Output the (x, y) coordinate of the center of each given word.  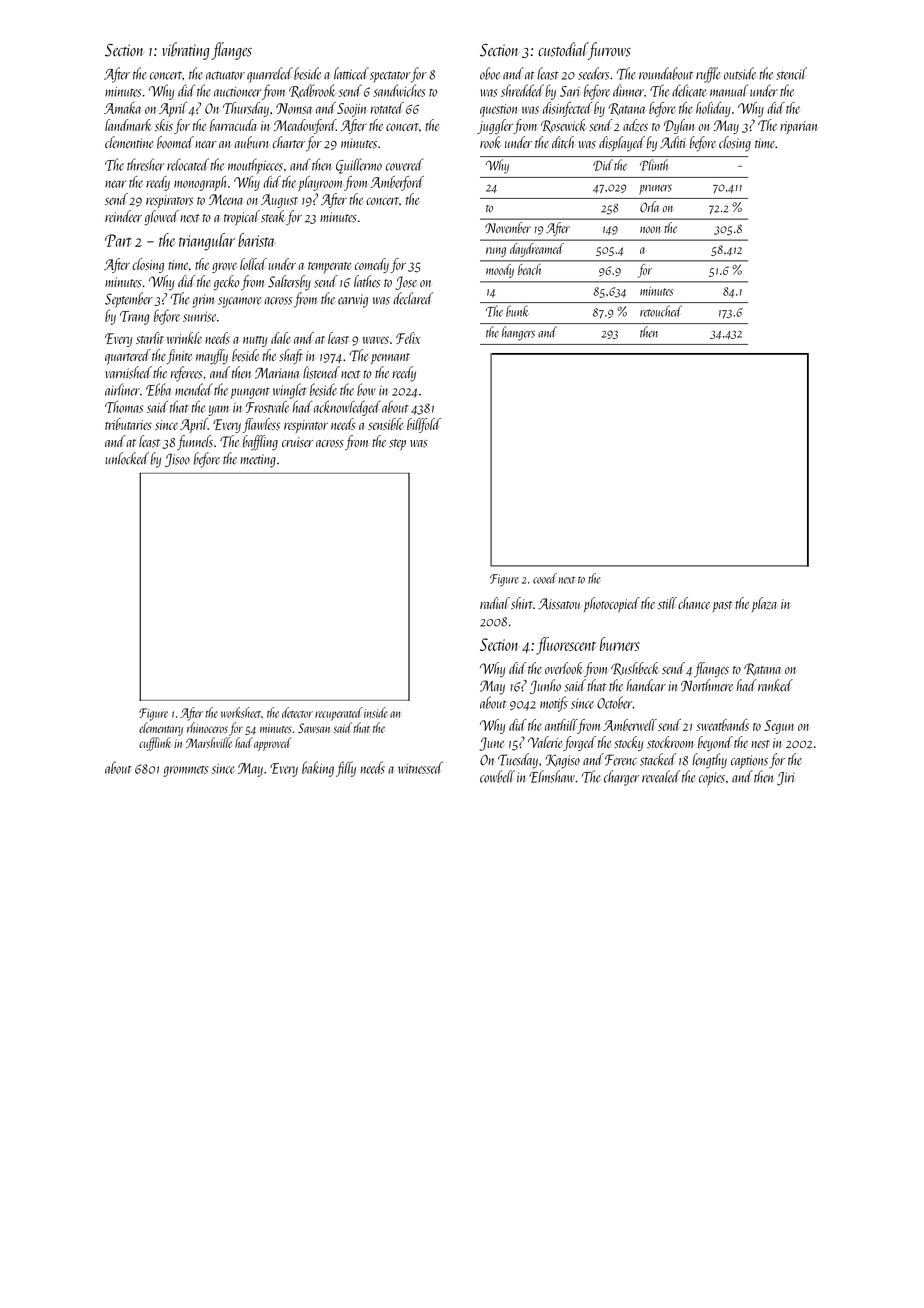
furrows (609, 51)
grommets (185, 771)
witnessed (420, 767)
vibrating (185, 51)
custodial (563, 49)
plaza (764, 604)
